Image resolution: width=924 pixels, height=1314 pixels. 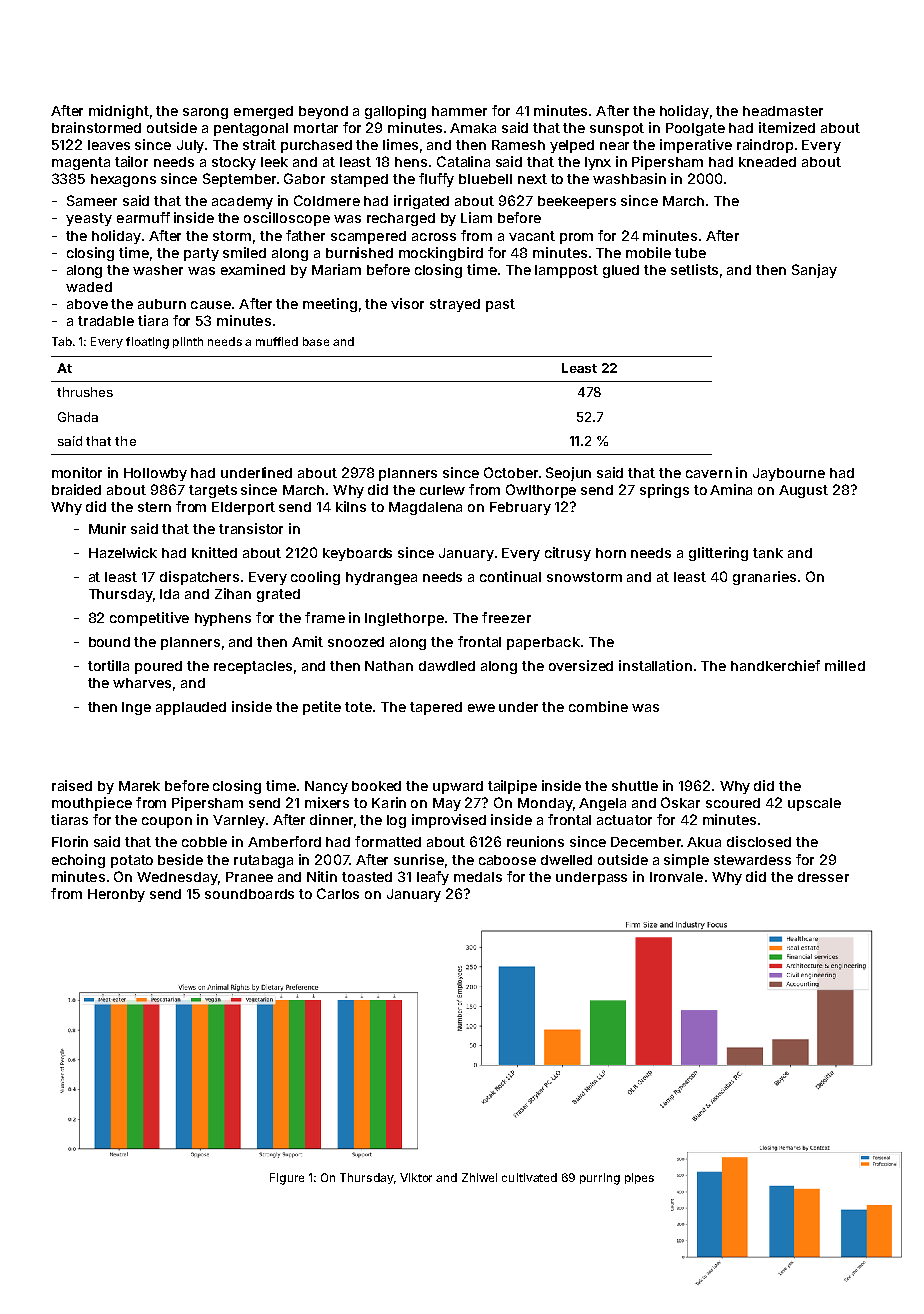 I want to click on hammer, so click(x=459, y=111).
